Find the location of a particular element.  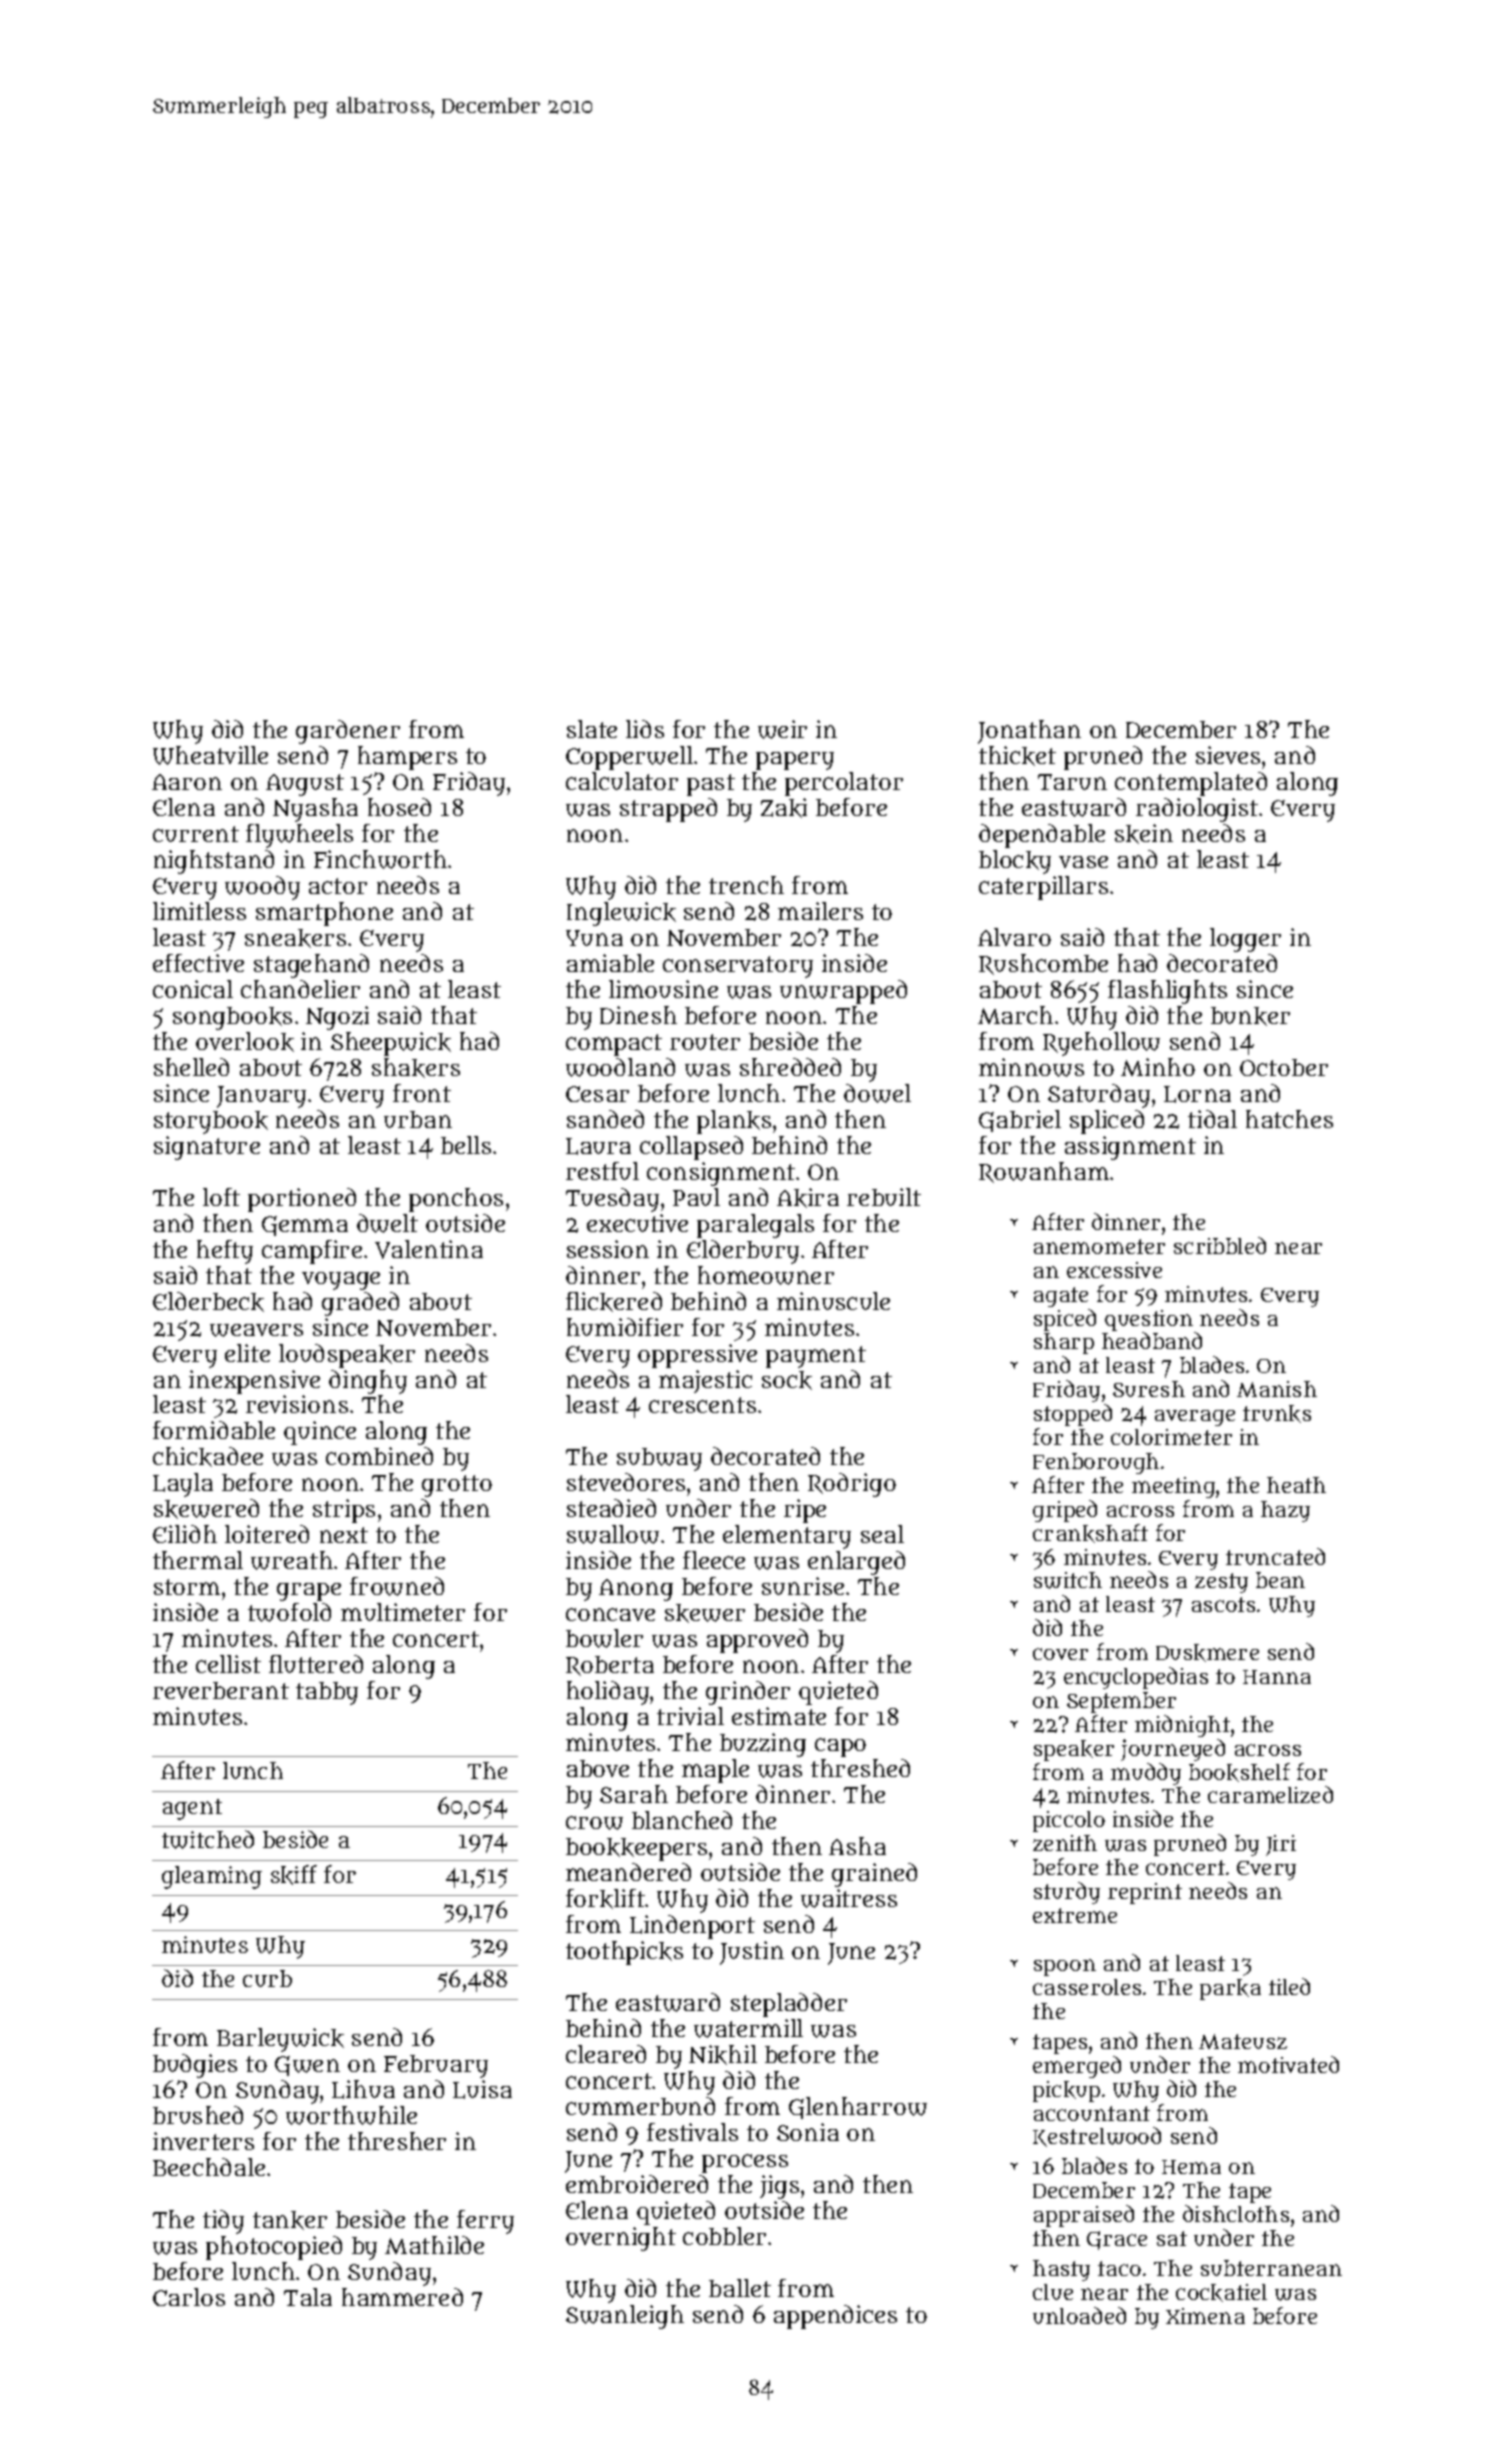

thresher is located at coordinates (397, 2141).
